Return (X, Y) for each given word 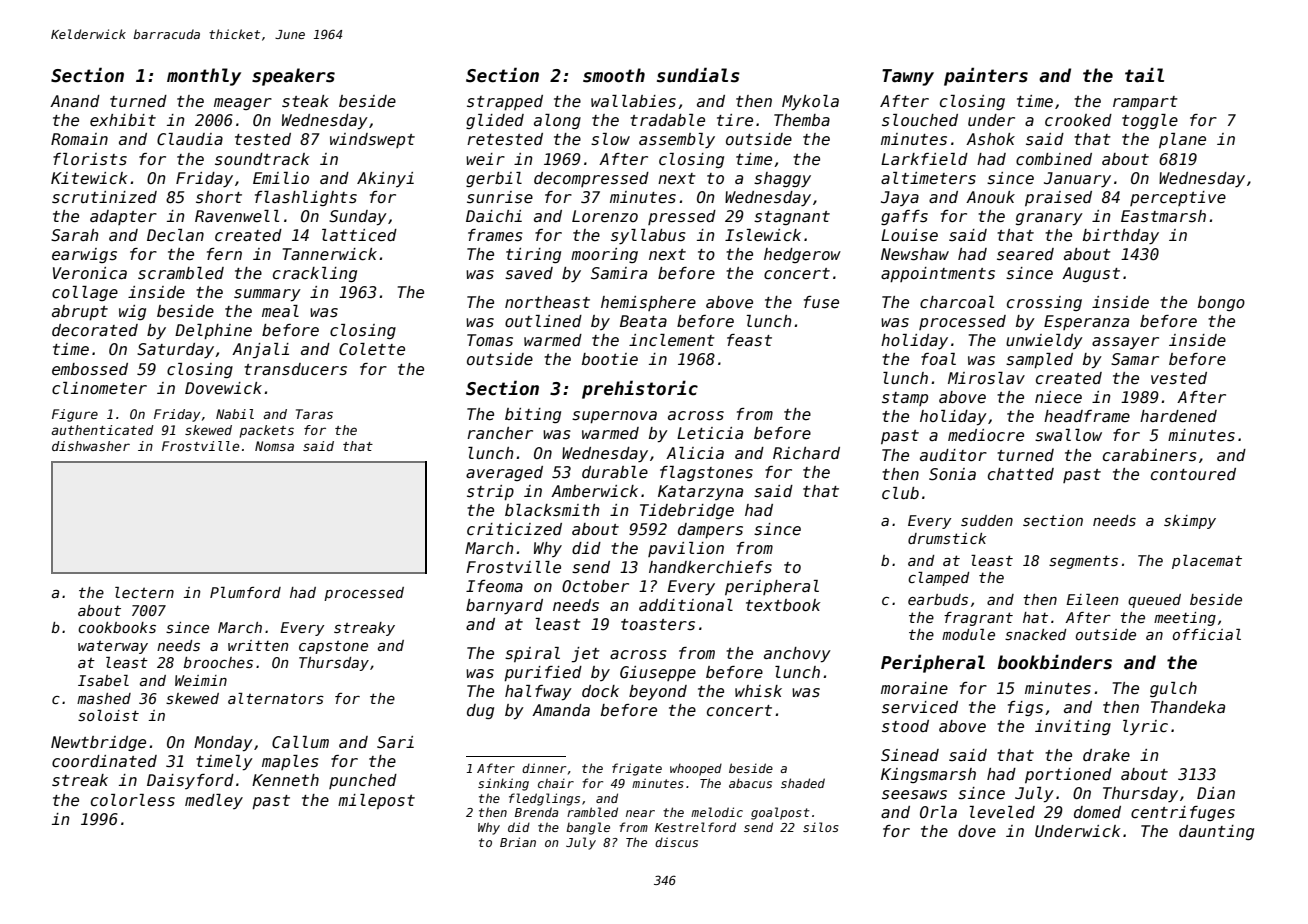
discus (676, 842)
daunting (1216, 832)
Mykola (810, 103)
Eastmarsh (1163, 216)
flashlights (306, 198)
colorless (133, 800)
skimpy (1190, 522)
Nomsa (274, 446)
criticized (514, 529)
